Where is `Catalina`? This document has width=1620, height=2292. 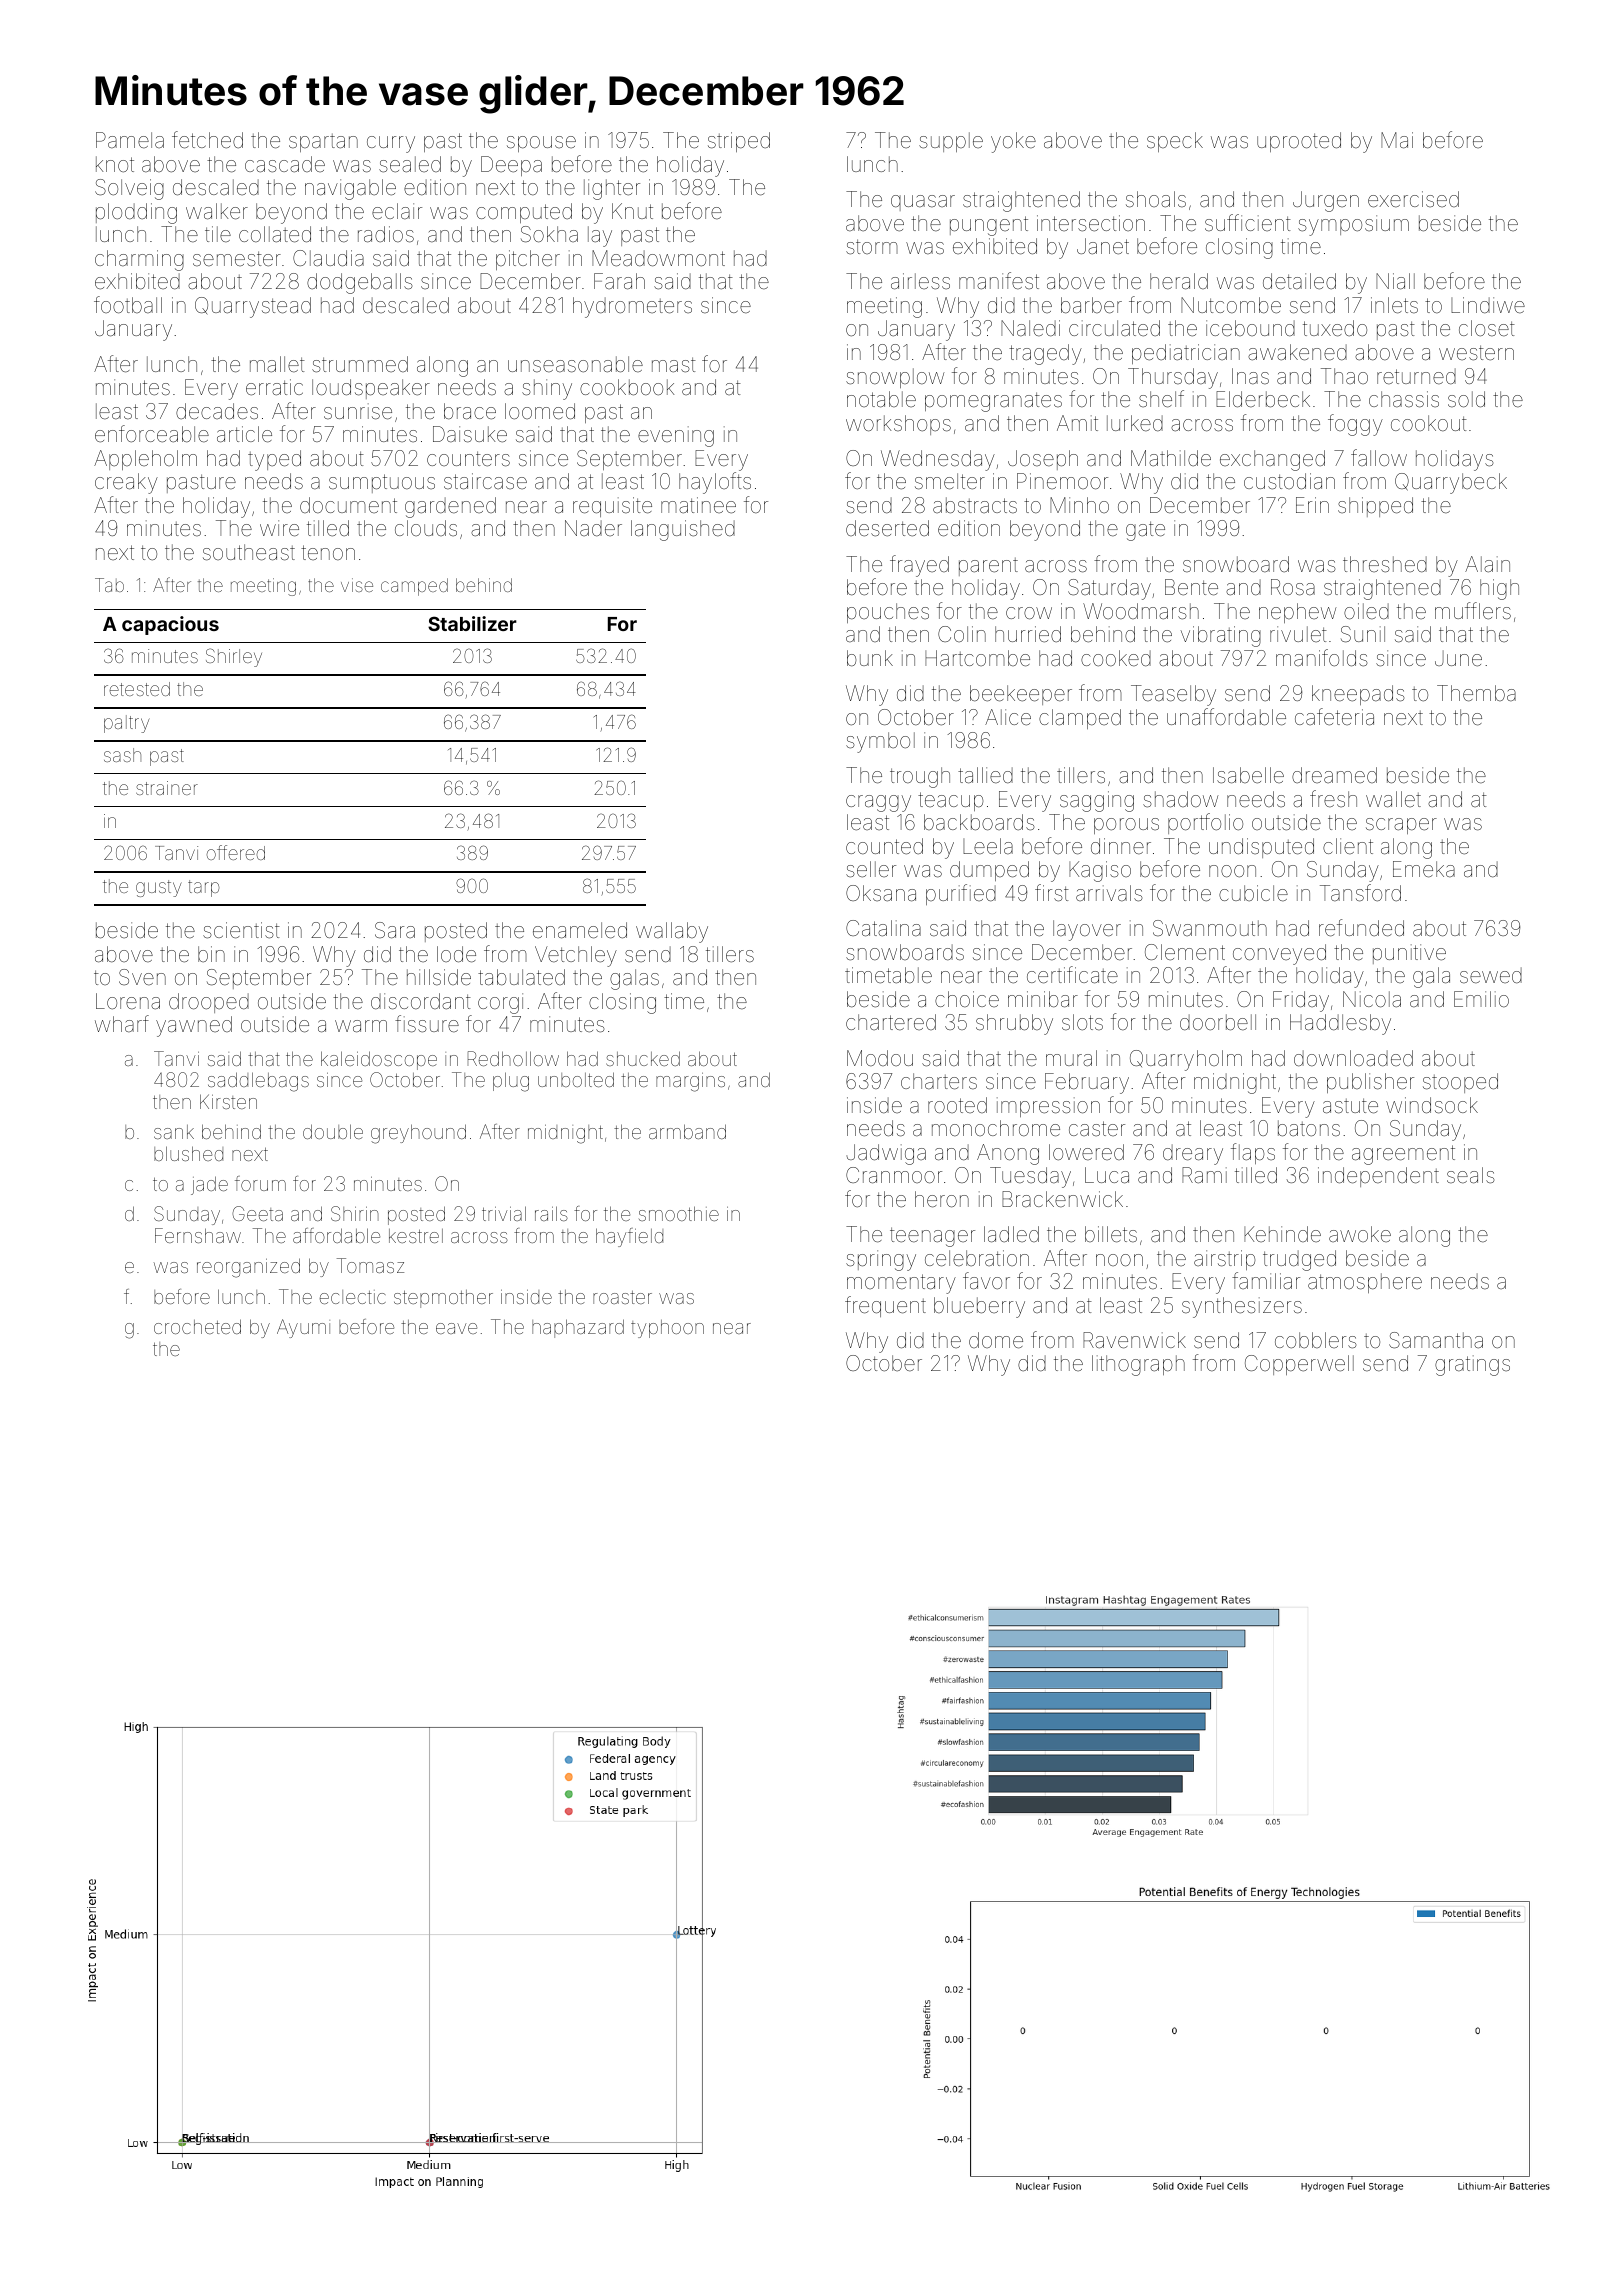
Catalina is located at coordinates (883, 928).
